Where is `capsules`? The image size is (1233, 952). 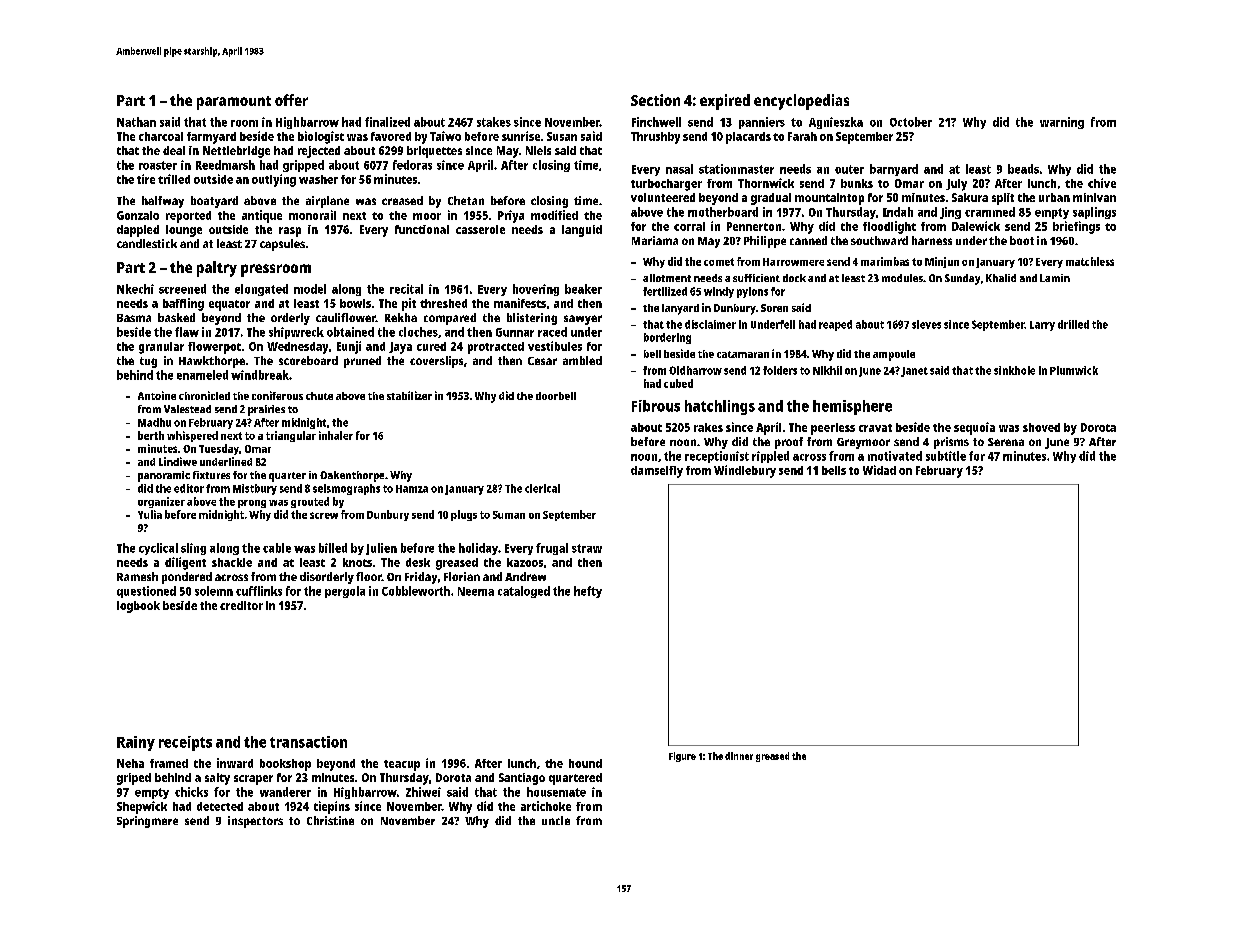 capsules is located at coordinates (282, 245).
